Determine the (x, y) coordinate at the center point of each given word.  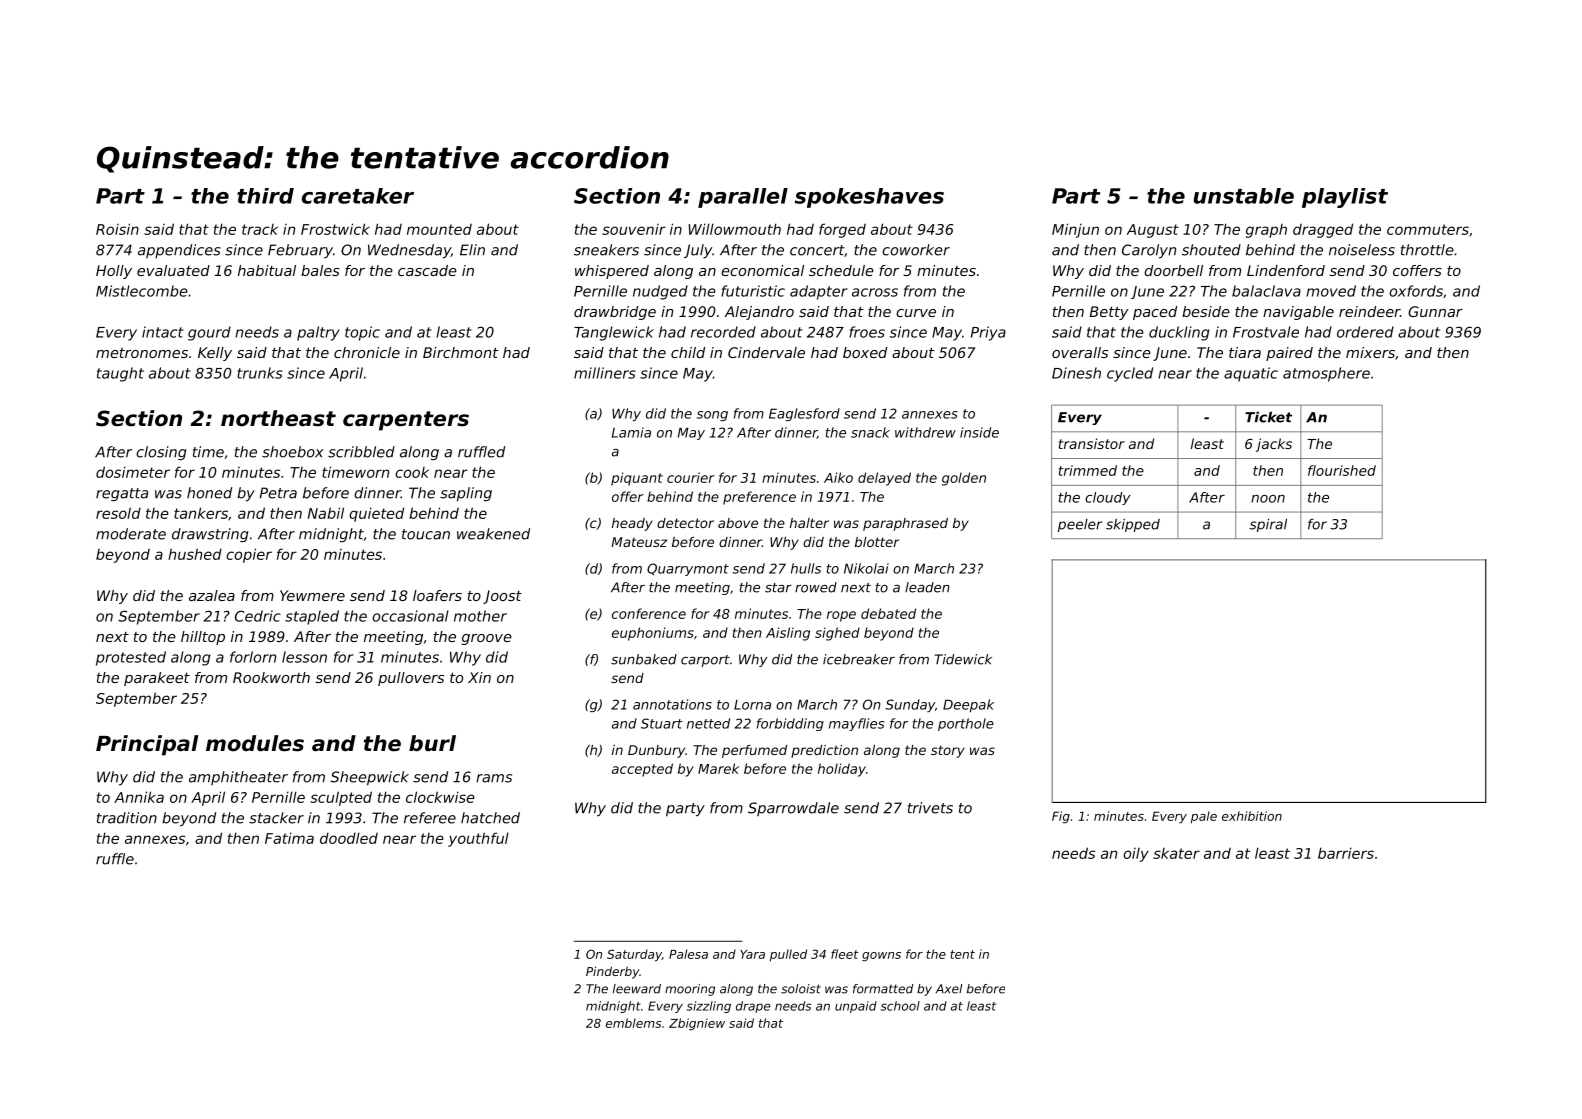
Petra (278, 493)
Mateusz (639, 542)
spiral (1268, 525)
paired (1289, 354)
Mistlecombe (142, 291)
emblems (633, 1023)
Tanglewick (614, 333)
